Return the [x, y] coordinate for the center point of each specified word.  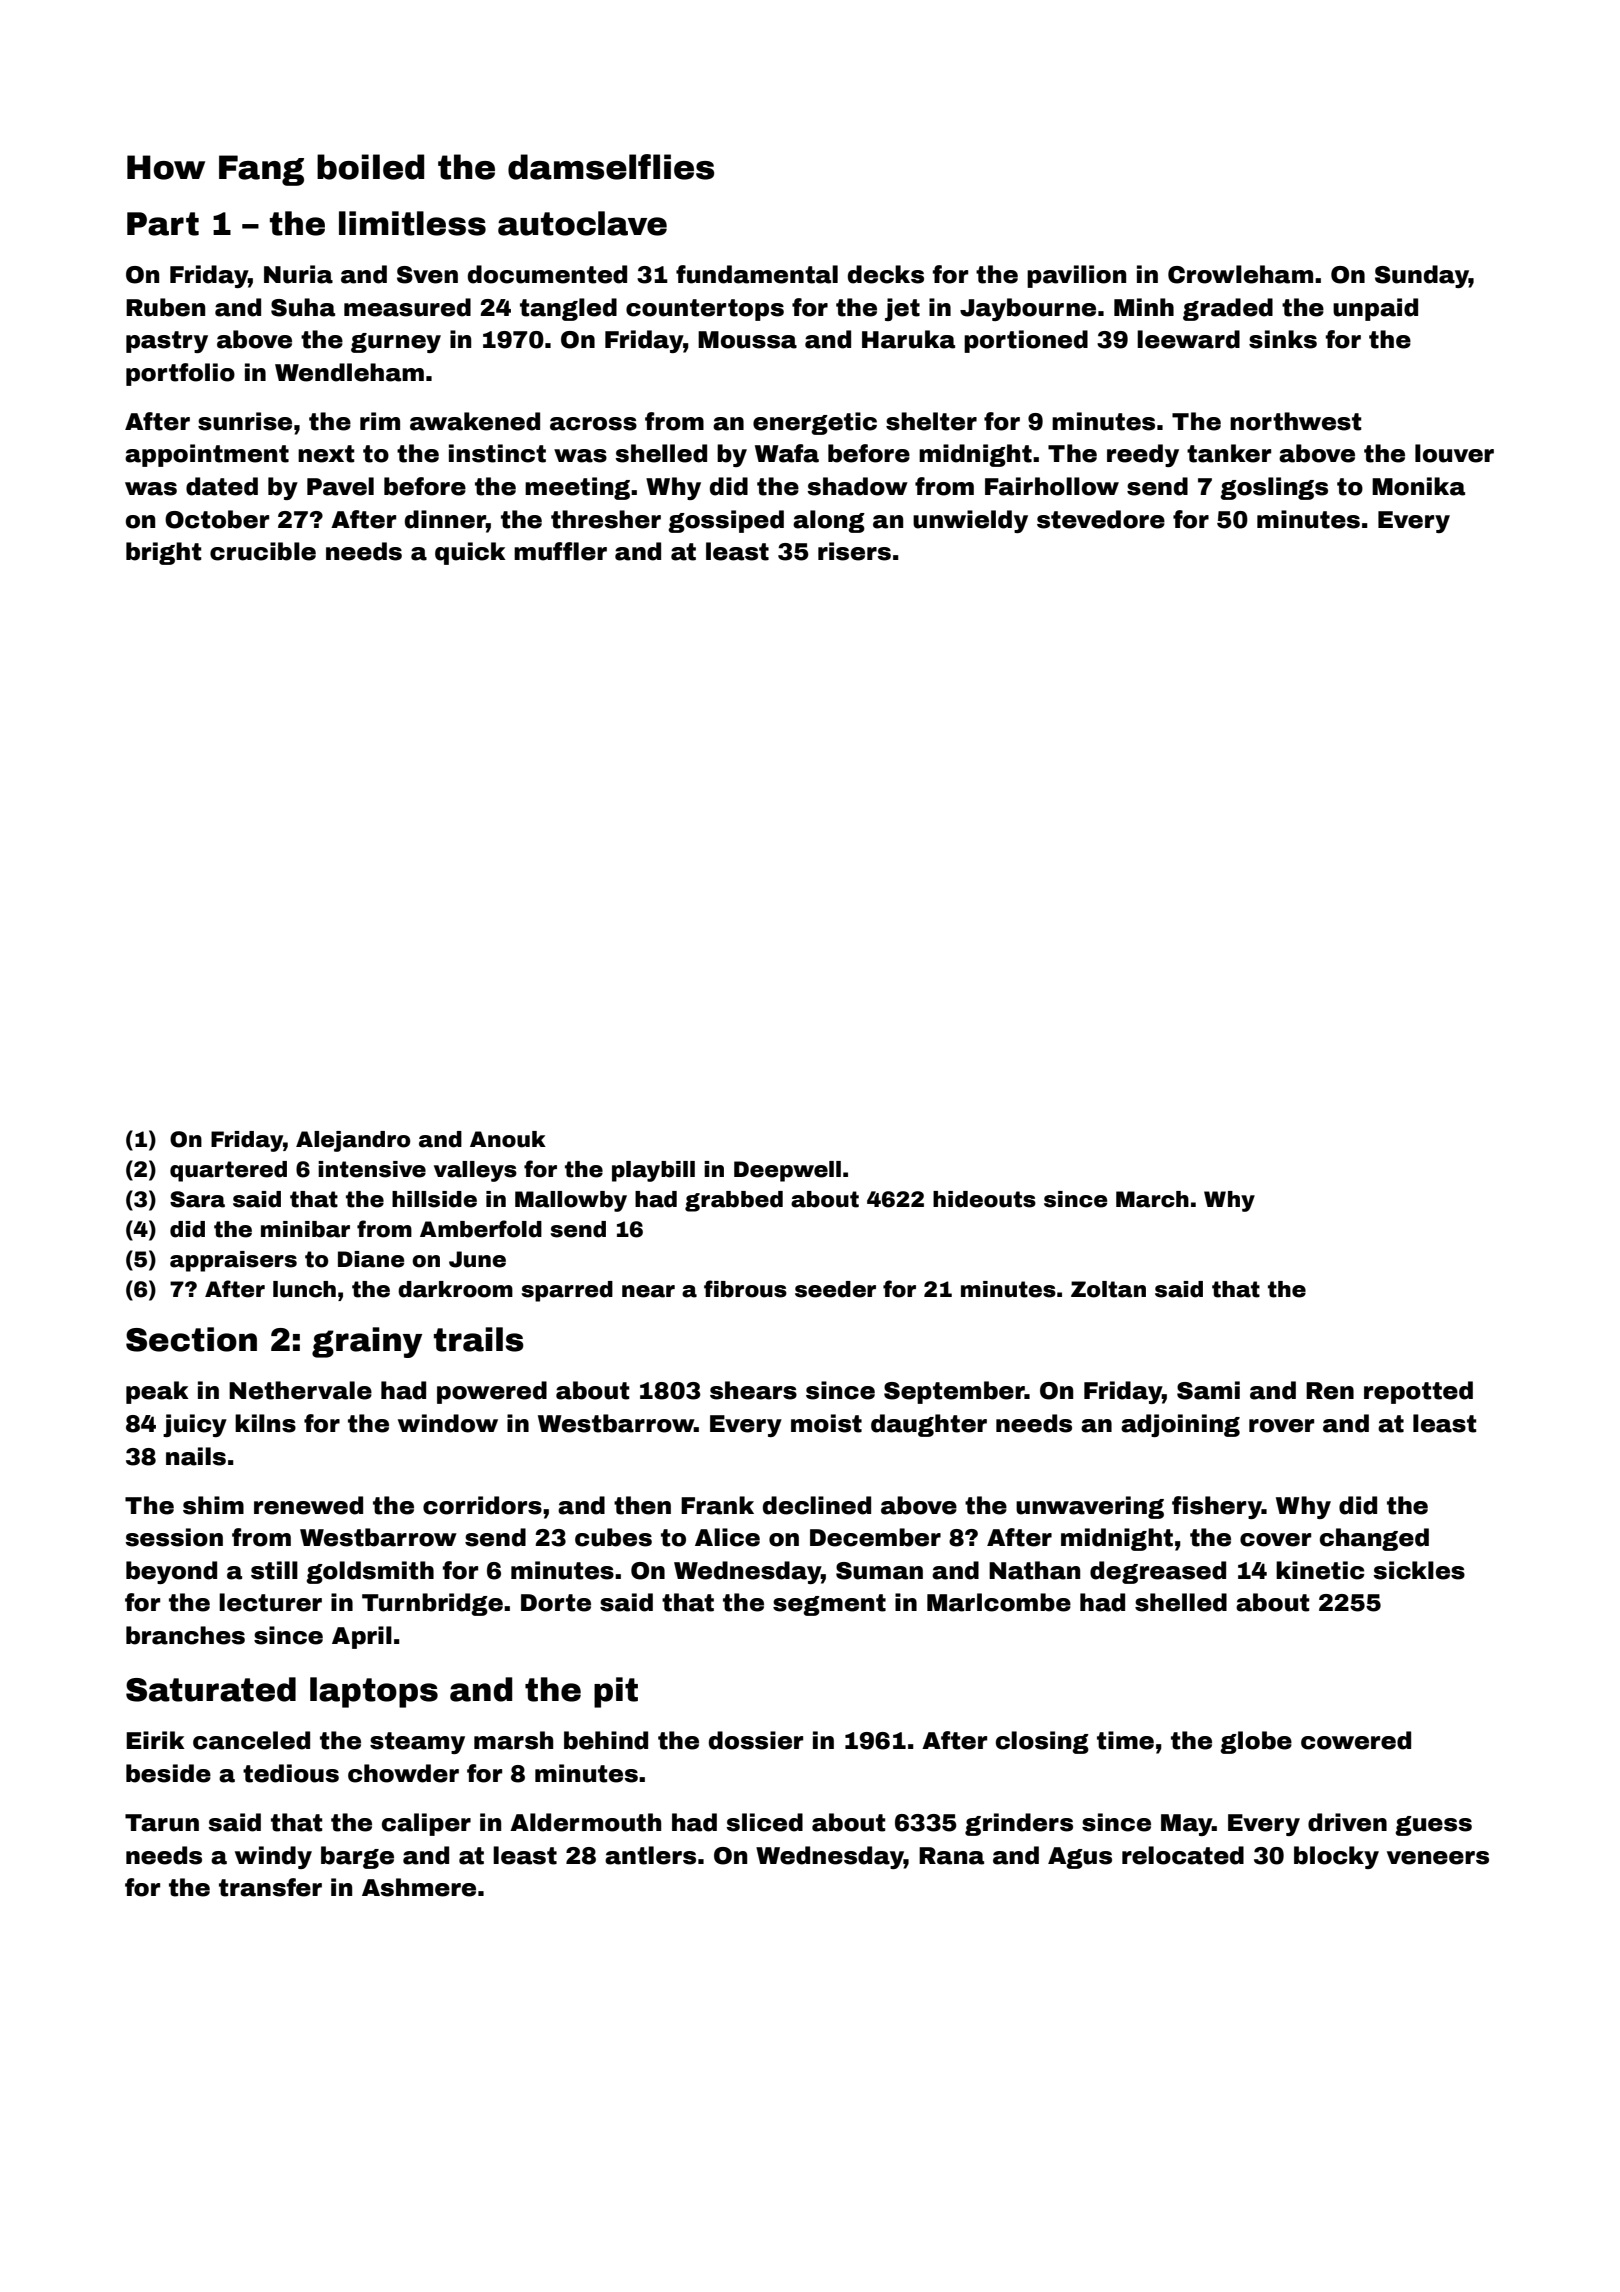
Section [191, 1339]
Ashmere [419, 1887]
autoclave [582, 223]
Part [163, 224]
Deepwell [787, 1171]
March [1152, 1199]
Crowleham [1240, 274]
